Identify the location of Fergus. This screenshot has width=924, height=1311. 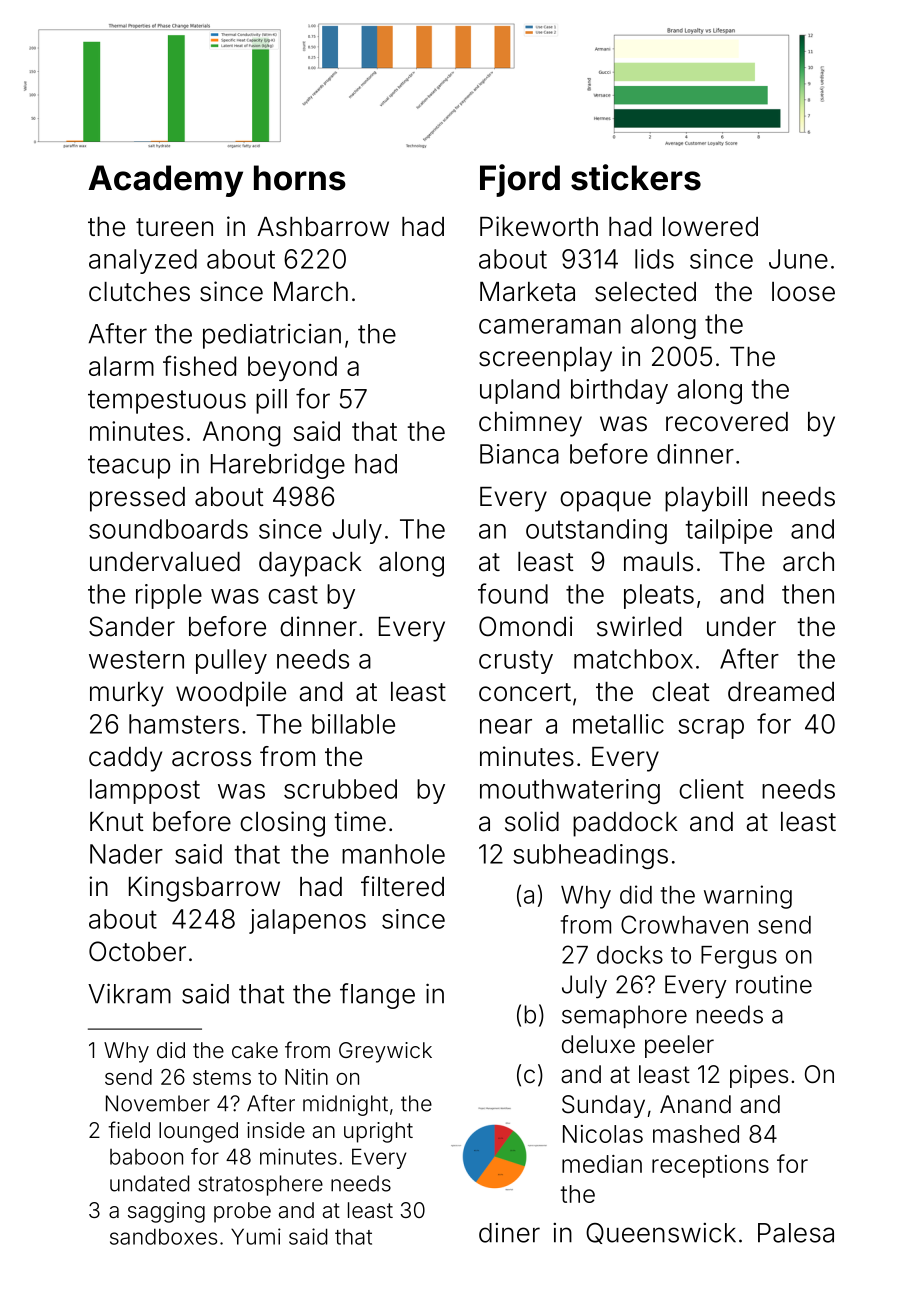
(739, 957).
